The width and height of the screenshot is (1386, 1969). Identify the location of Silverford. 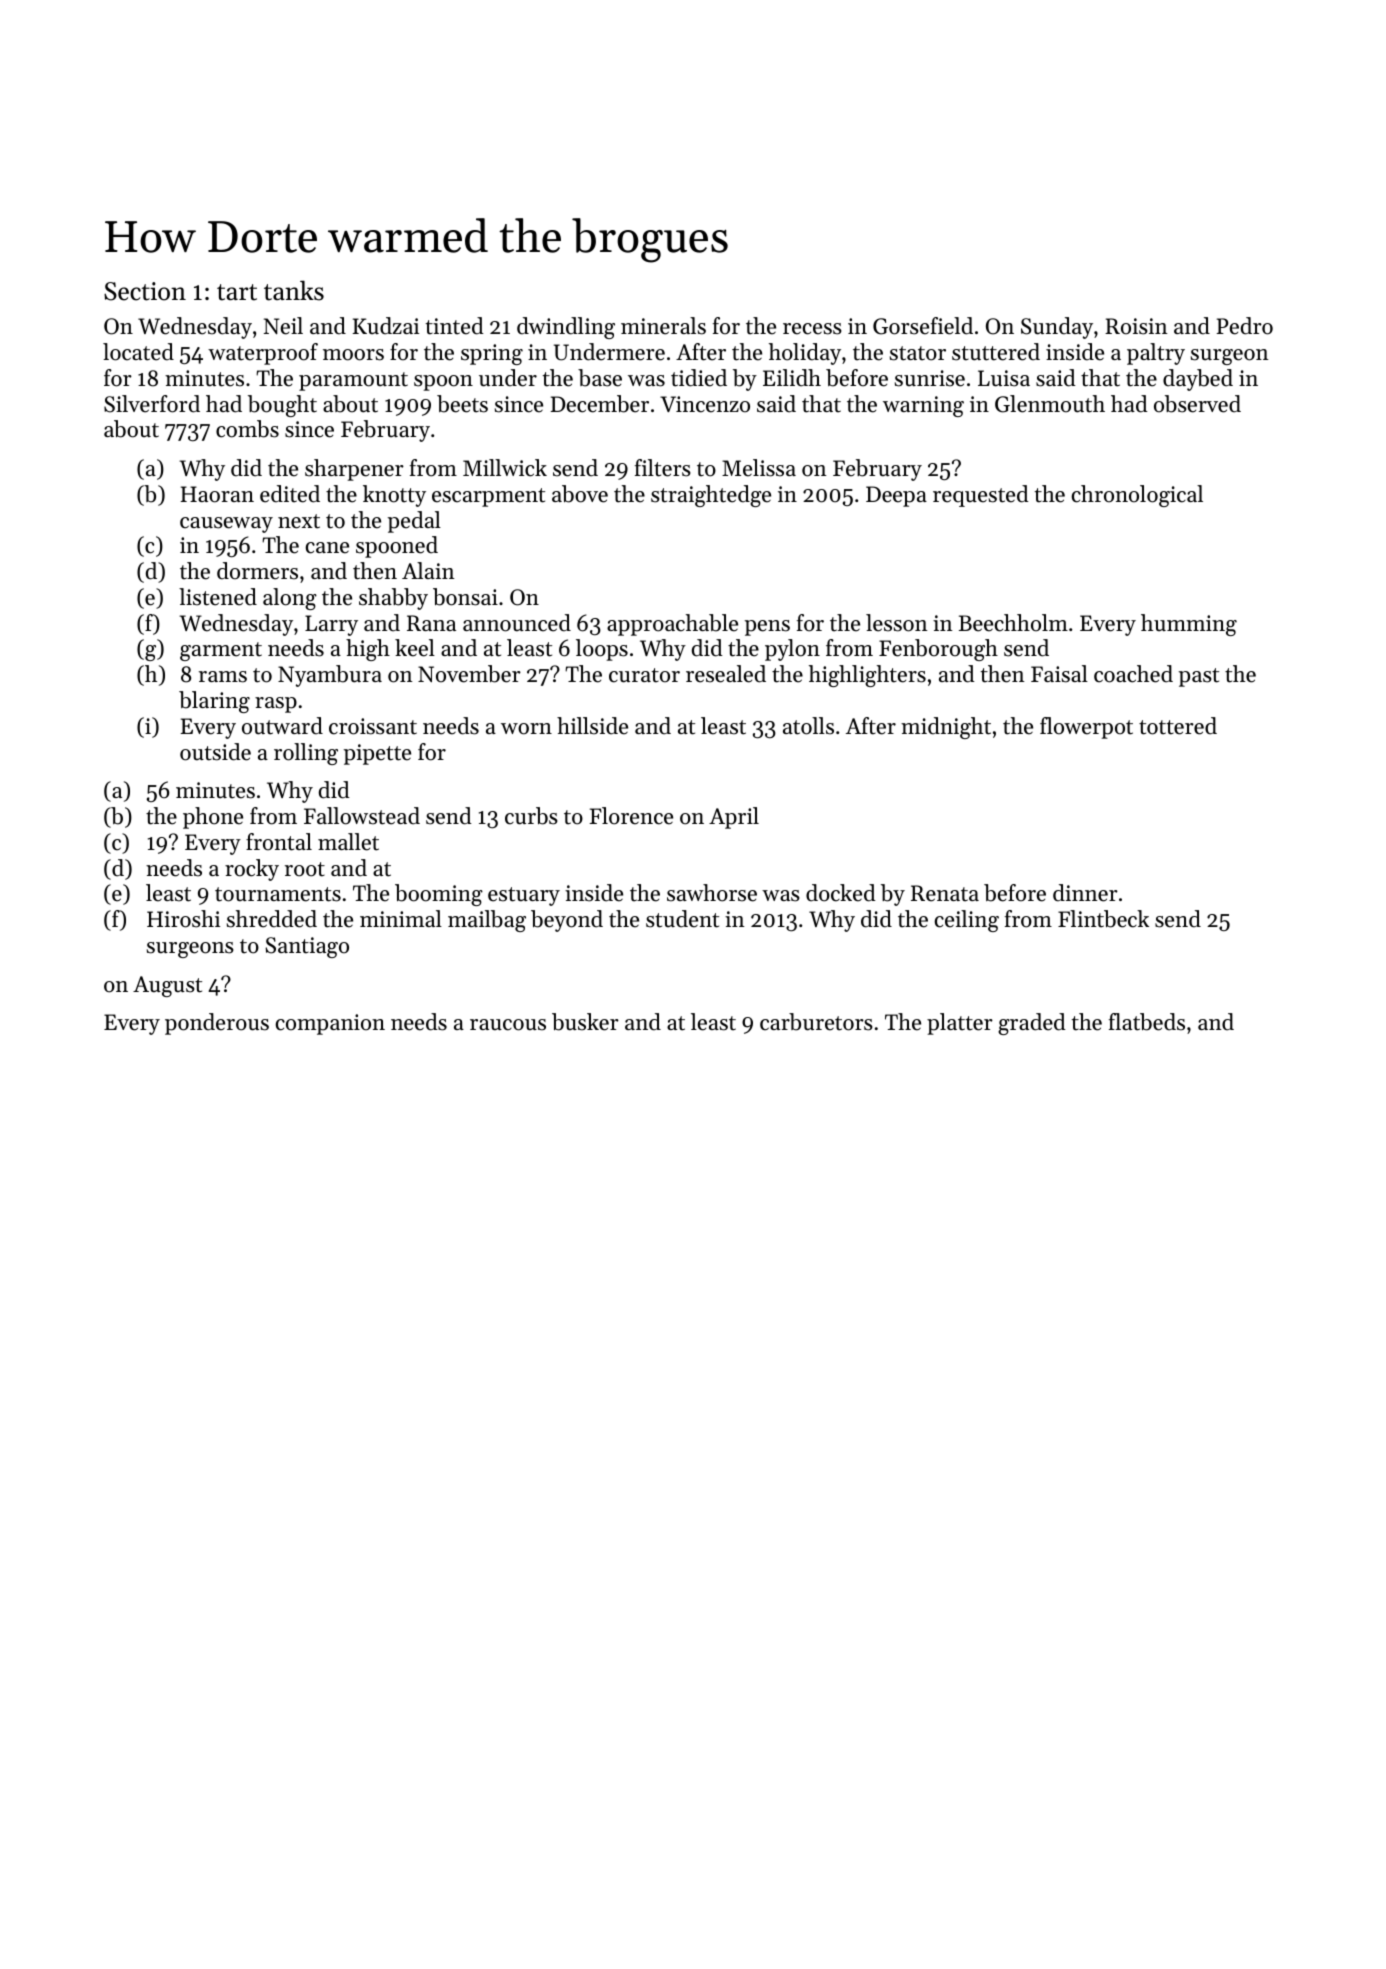
(152, 404).
